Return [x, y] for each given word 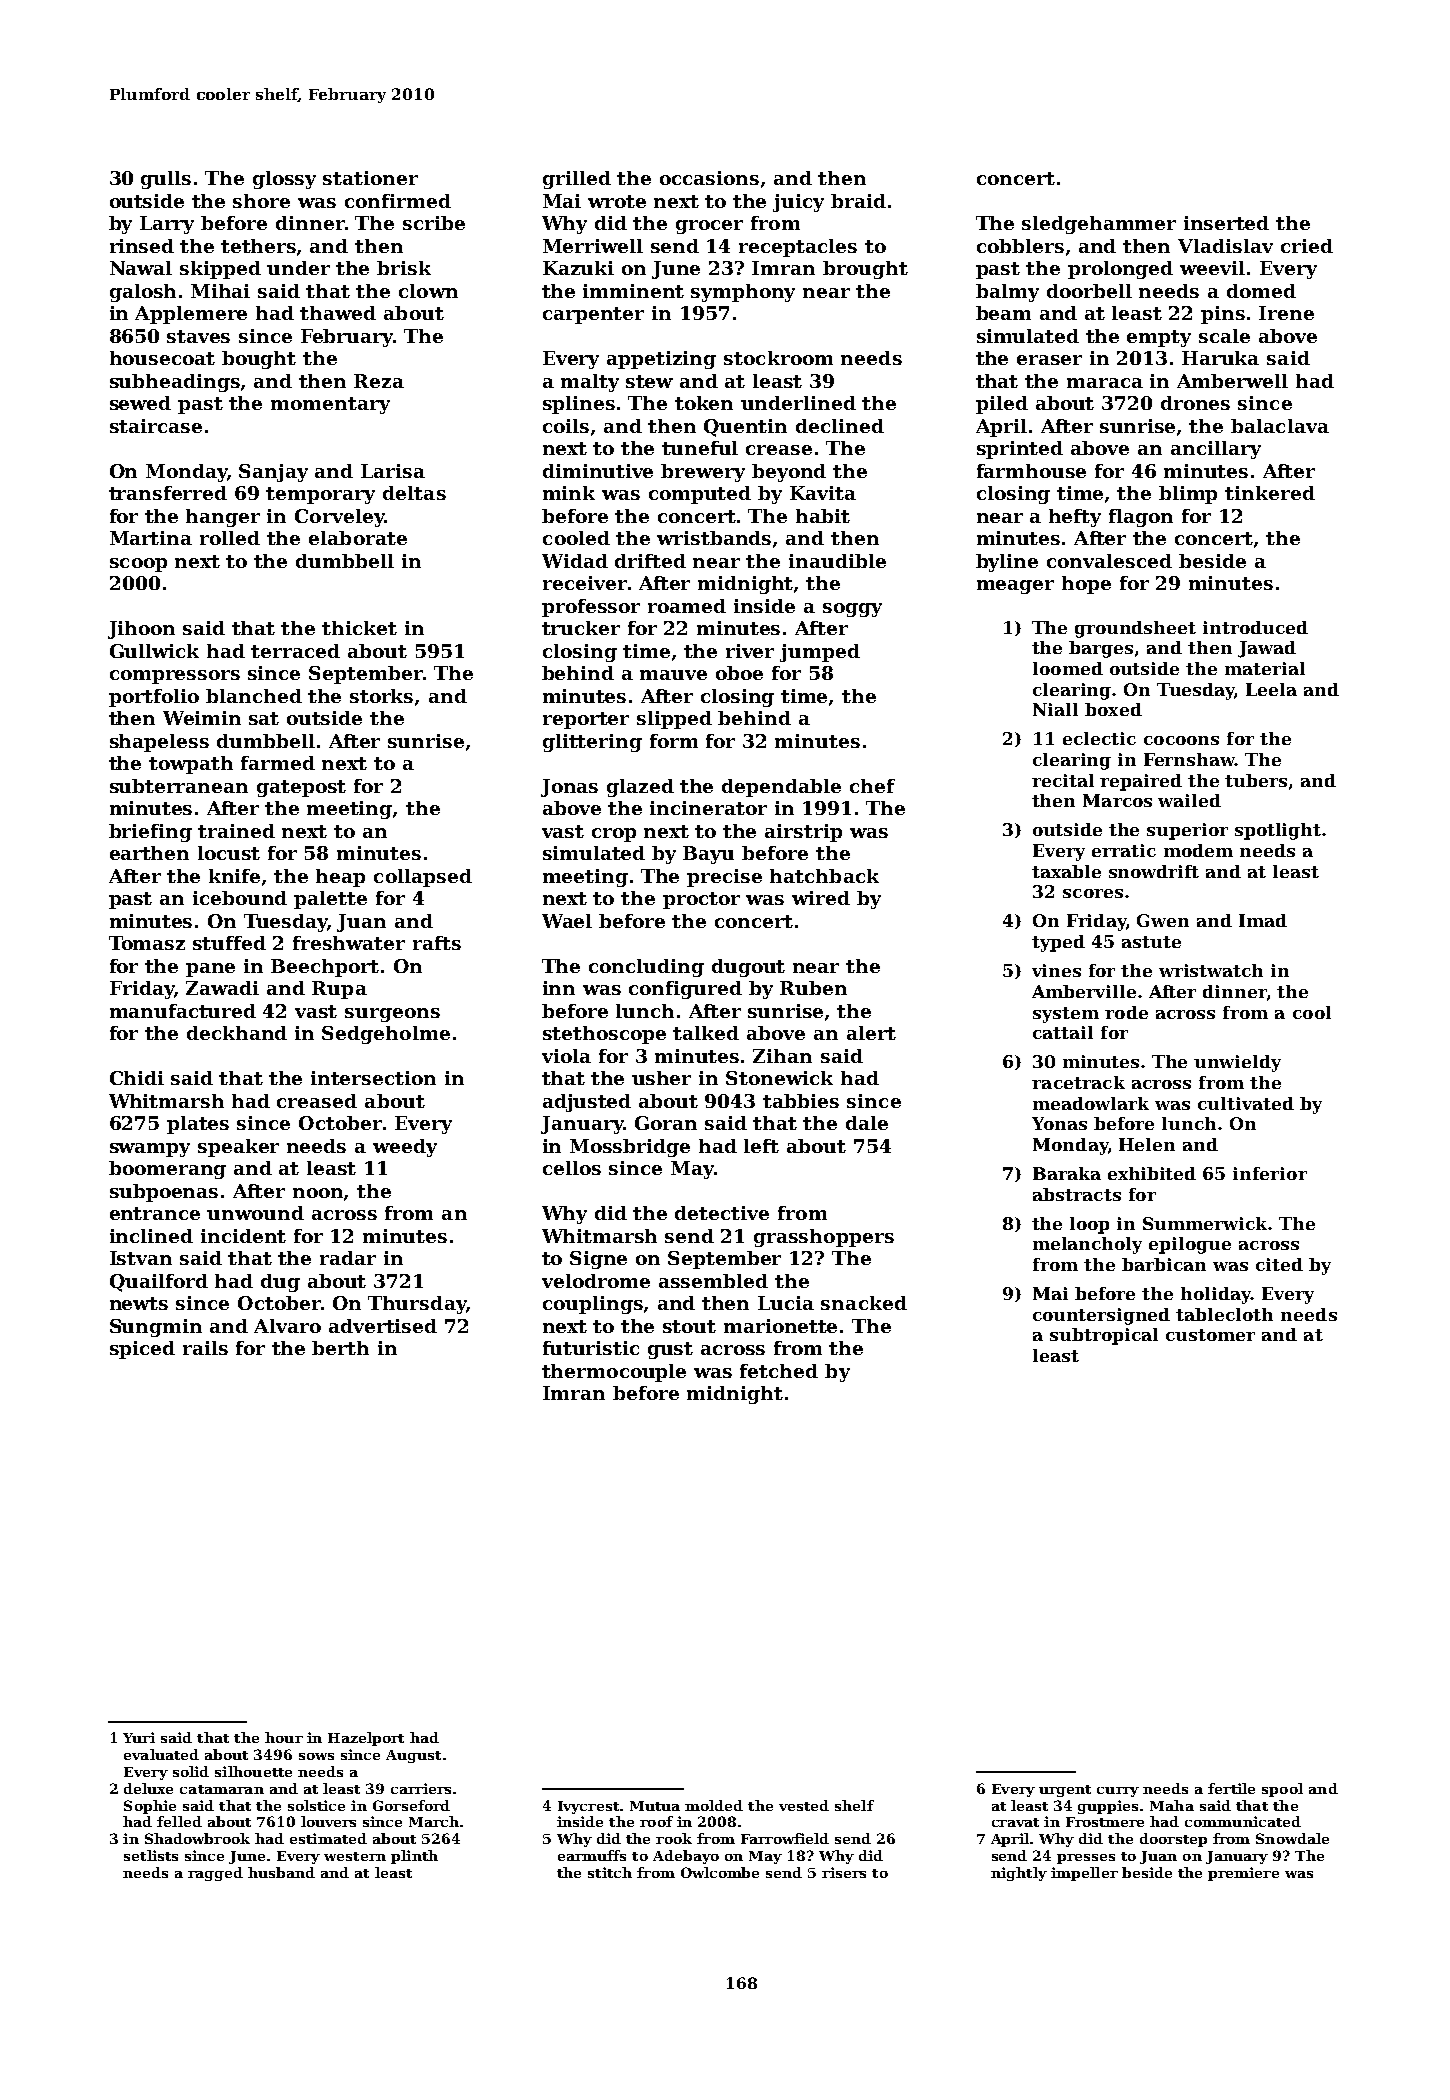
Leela [1271, 689]
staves [198, 336]
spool [1282, 1790]
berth [340, 1348]
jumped [820, 653]
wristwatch [1211, 970]
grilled [577, 180]
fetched [779, 1371]
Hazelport [366, 1739]
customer [1210, 1335]
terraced [295, 651]
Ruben [813, 988]
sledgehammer [1099, 225]
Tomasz [147, 943]
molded [714, 1805]
